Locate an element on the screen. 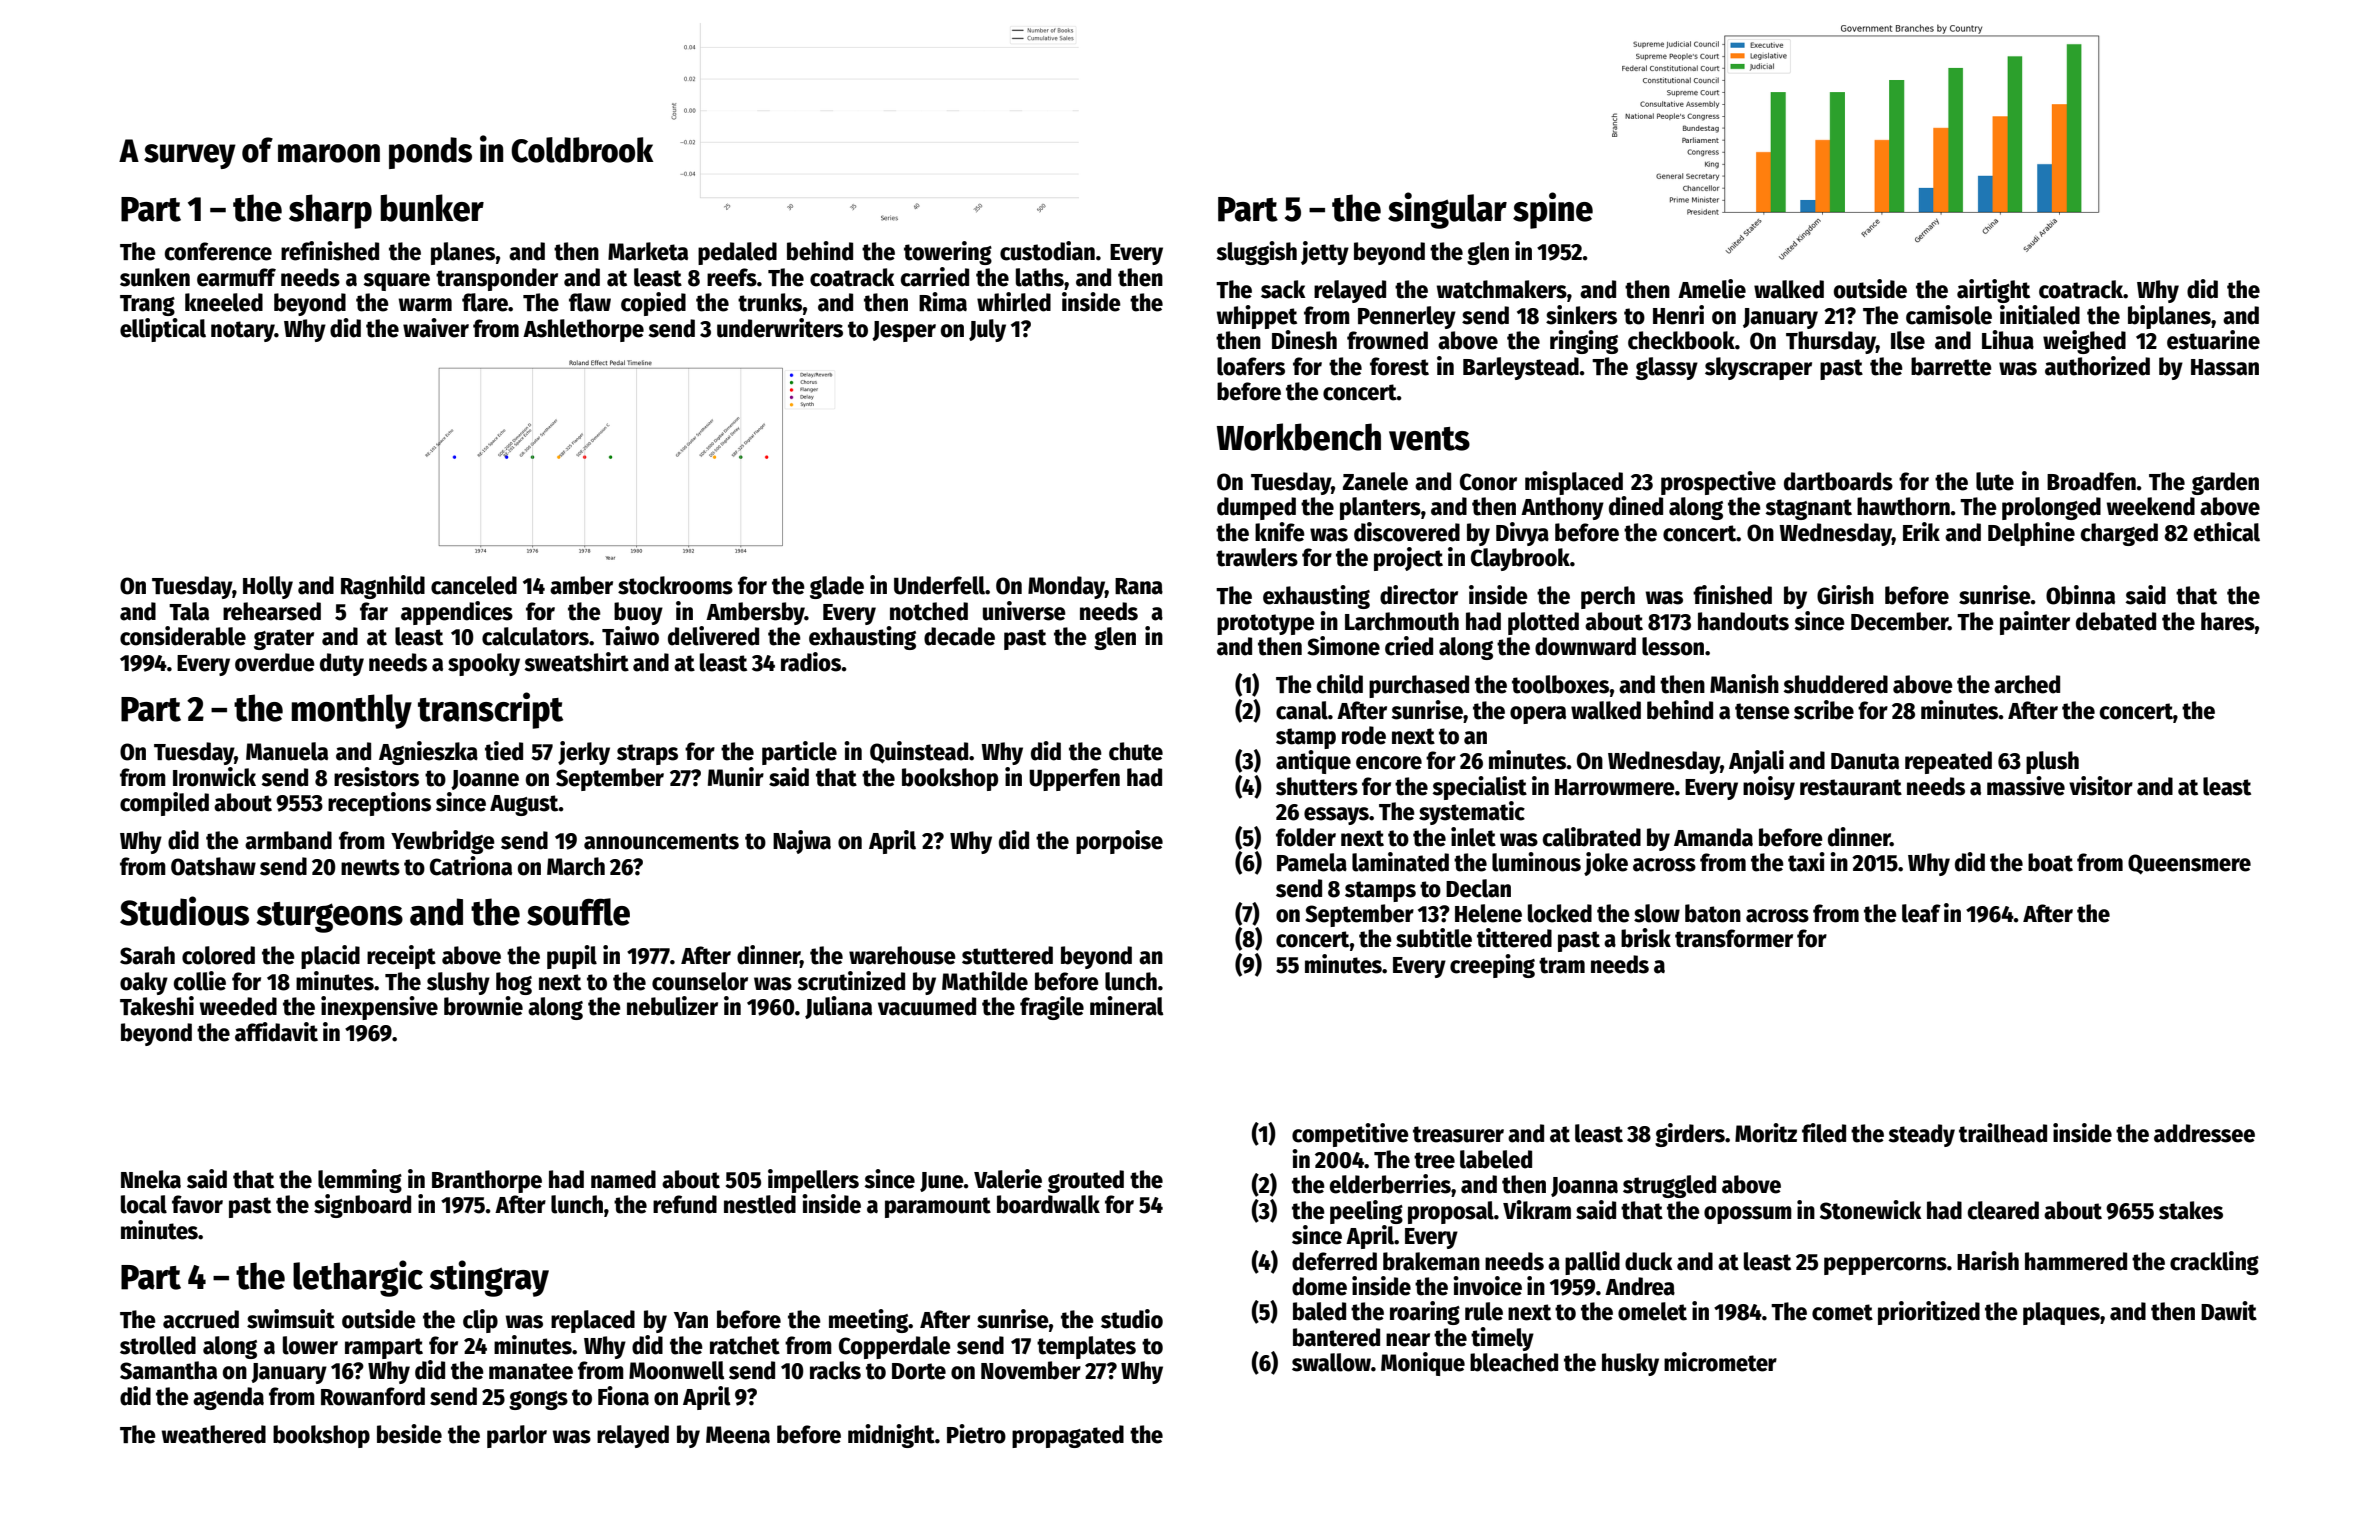 The image size is (2380, 1540). bunker is located at coordinates (432, 208).
